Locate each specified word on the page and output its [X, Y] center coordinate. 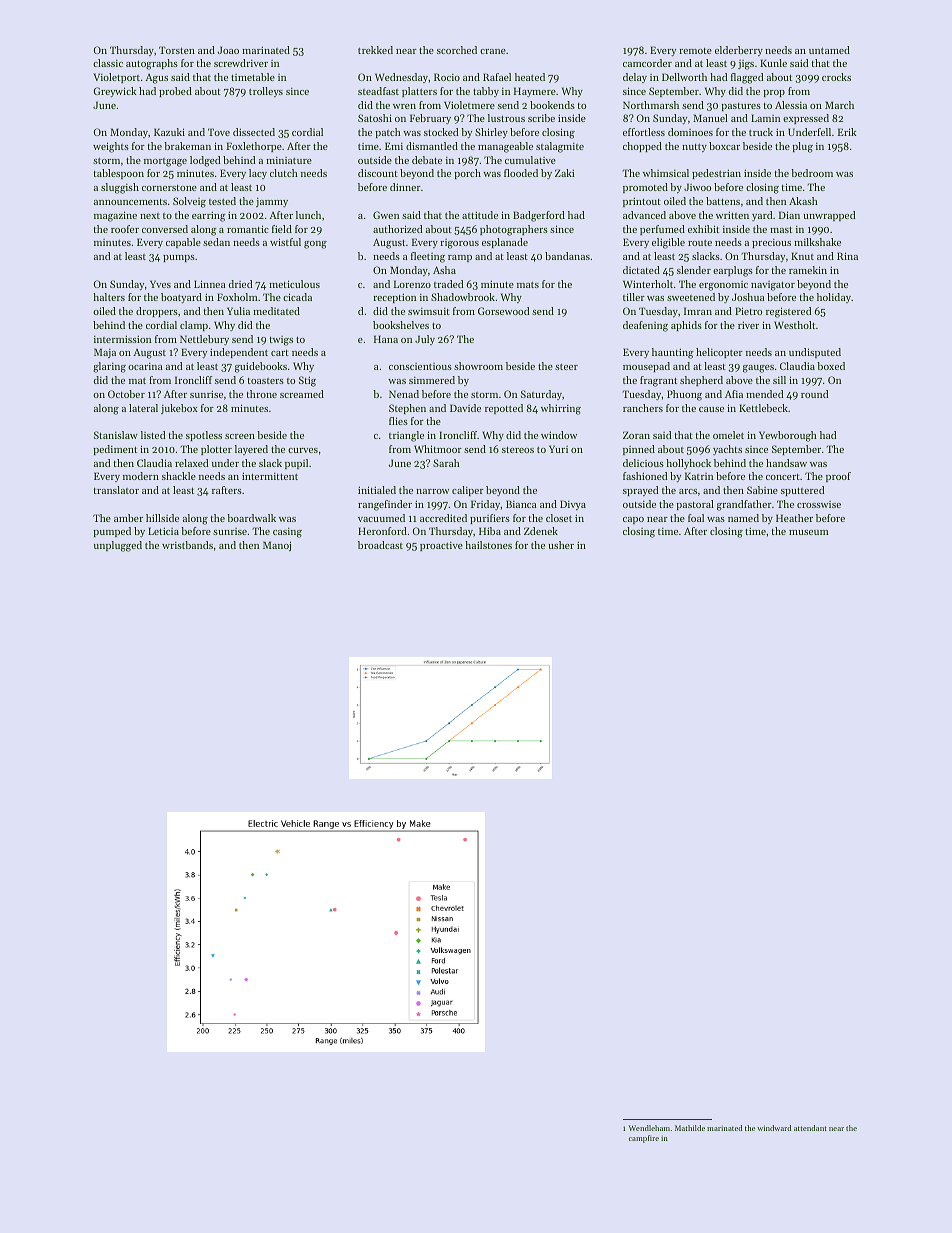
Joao [228, 50]
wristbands [187, 545]
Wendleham [649, 1128]
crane [493, 51]
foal [696, 518]
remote [695, 51]
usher [561, 545]
